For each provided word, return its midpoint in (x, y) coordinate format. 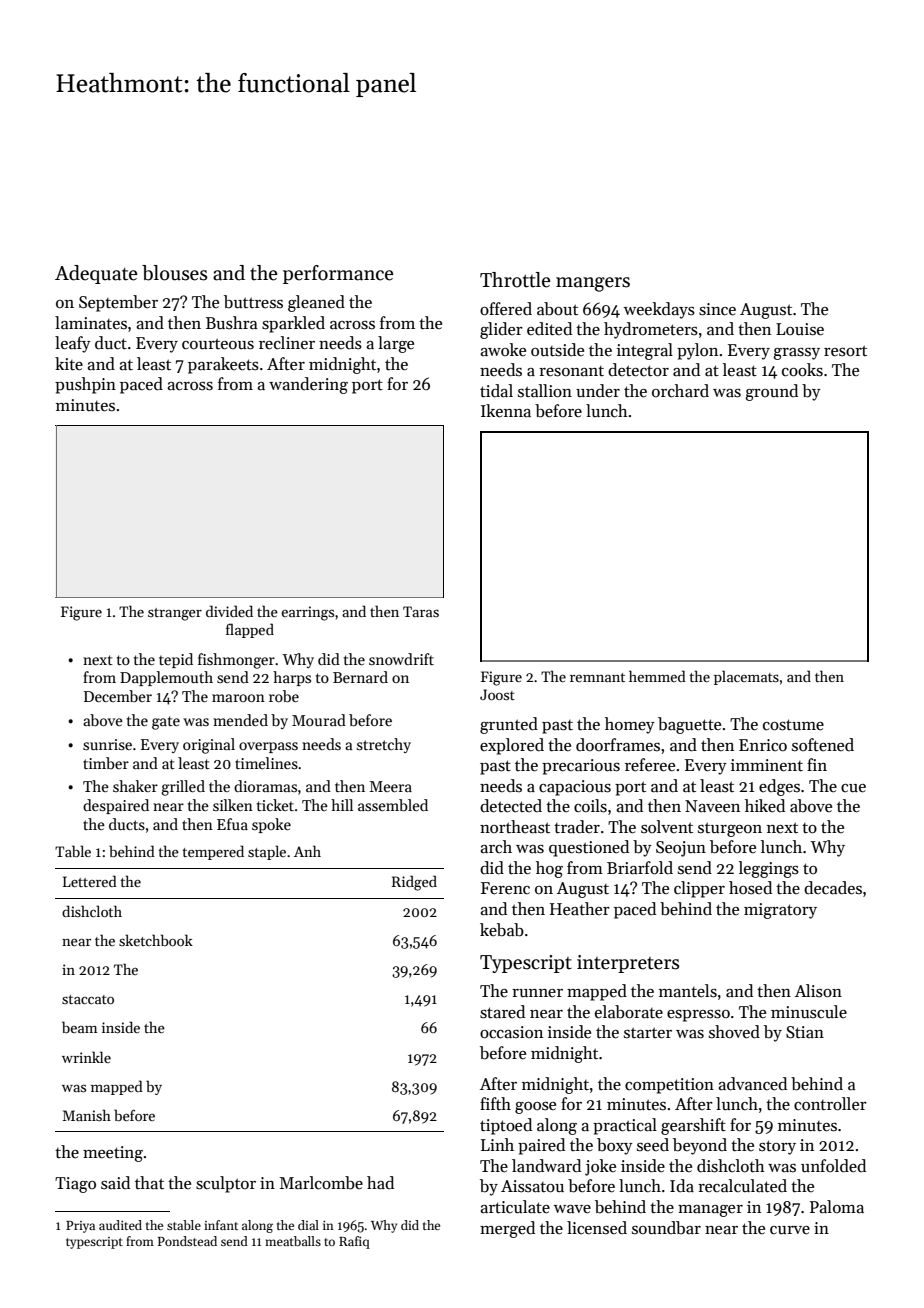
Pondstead (187, 1241)
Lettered (90, 881)
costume (793, 725)
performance (338, 274)
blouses (174, 273)
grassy (796, 354)
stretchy (384, 745)
